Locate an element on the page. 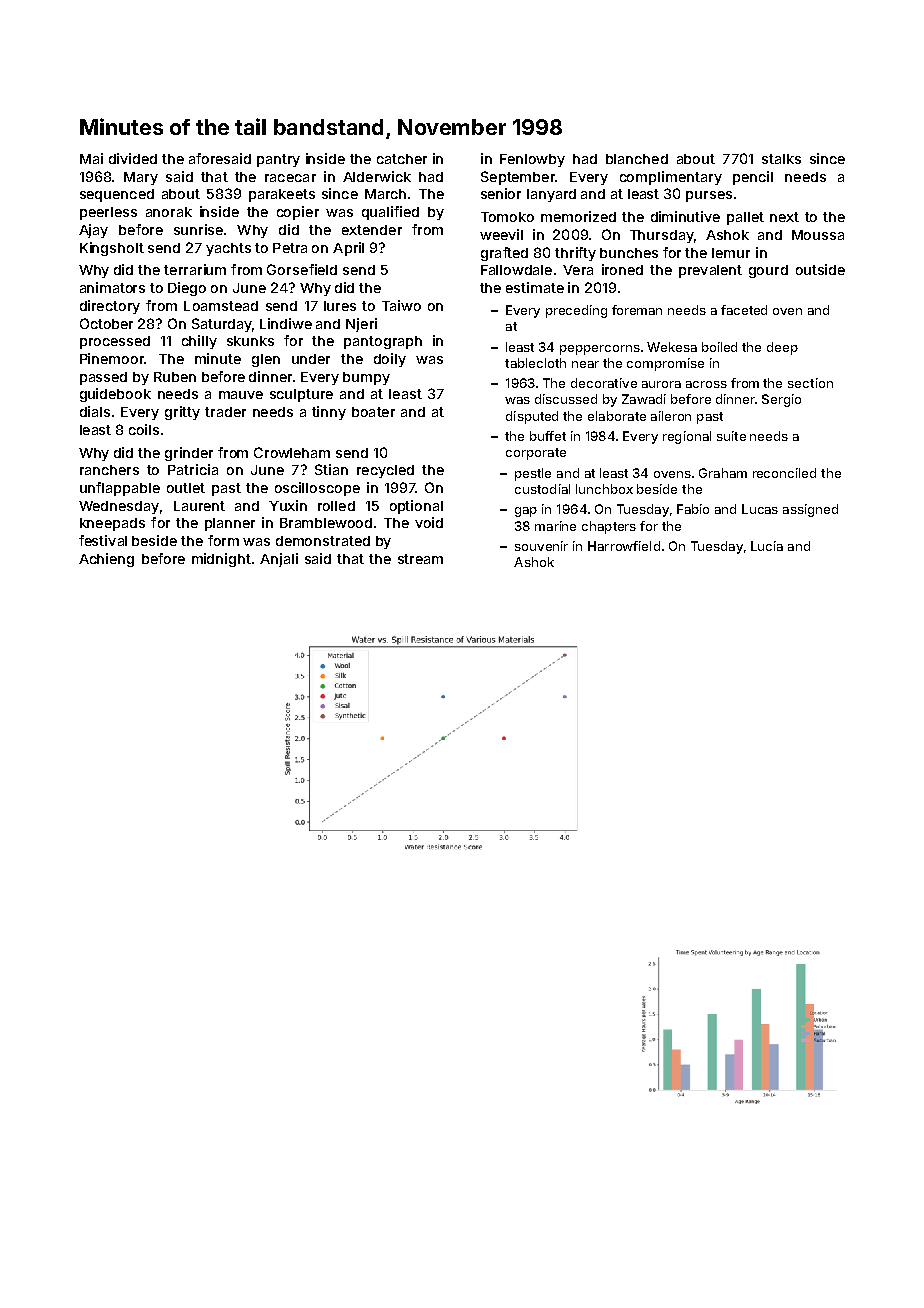 This image has width=924, height=1308. Harrowfield is located at coordinates (624, 546).
